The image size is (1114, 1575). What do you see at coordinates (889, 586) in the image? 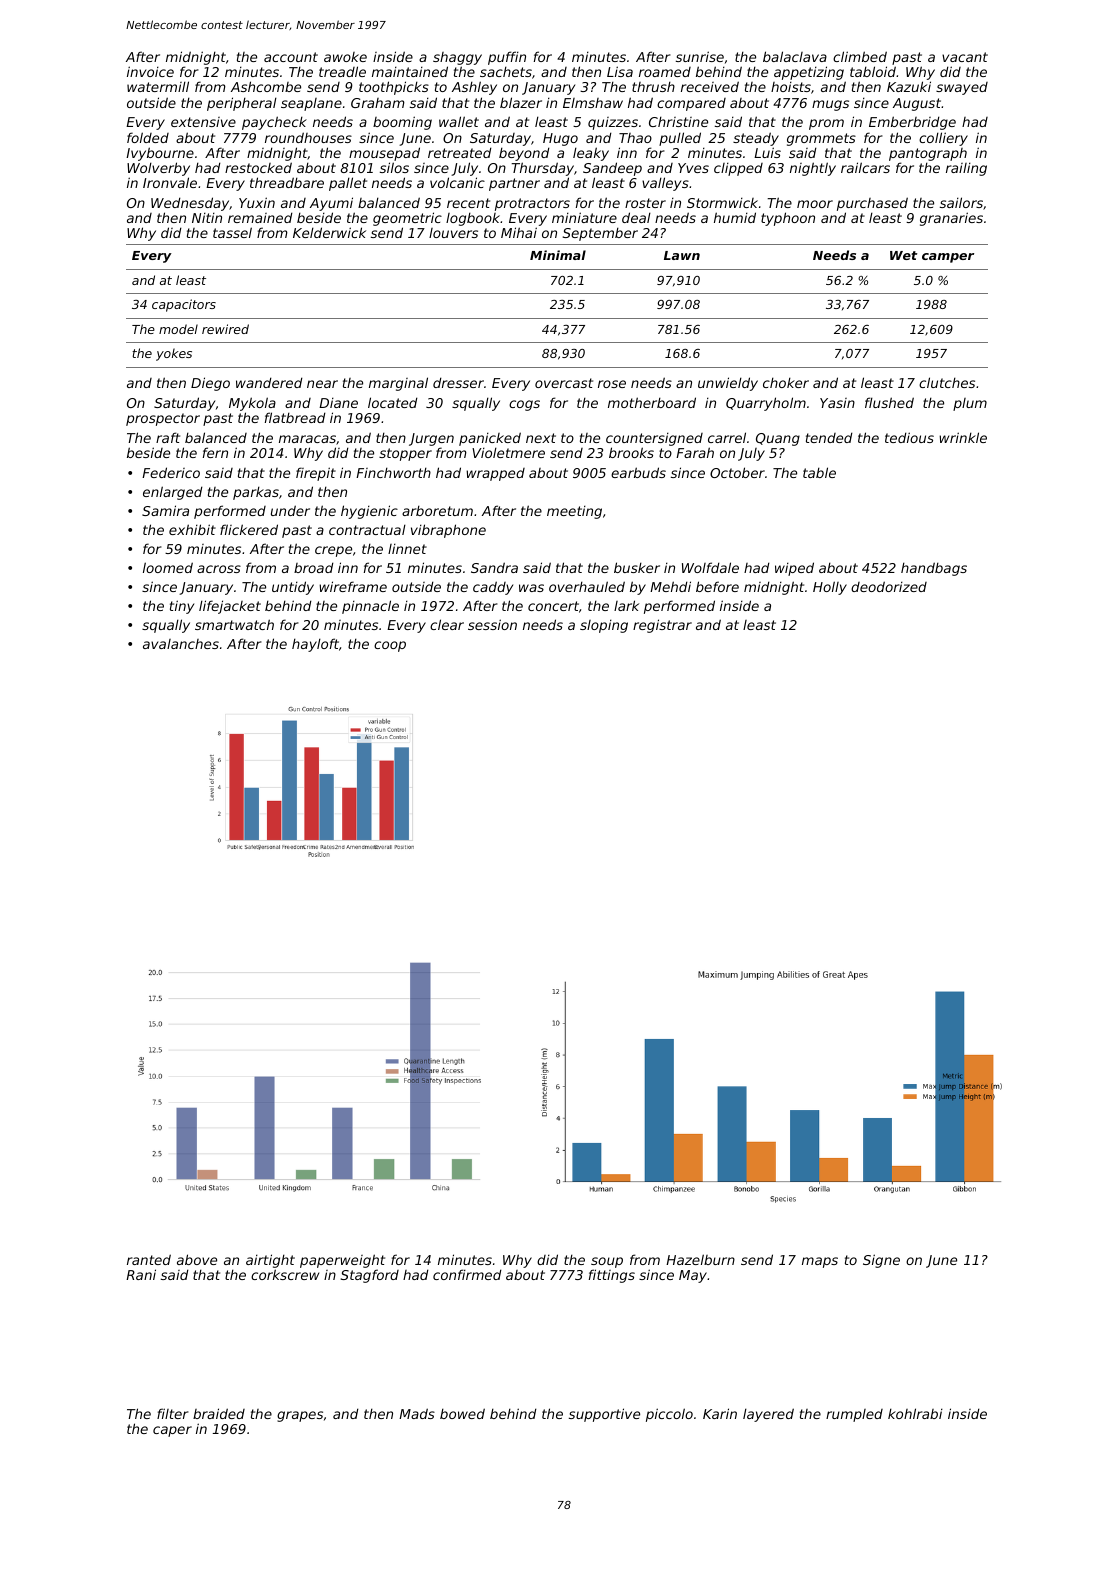
I see `deodorized` at bounding box center [889, 586].
